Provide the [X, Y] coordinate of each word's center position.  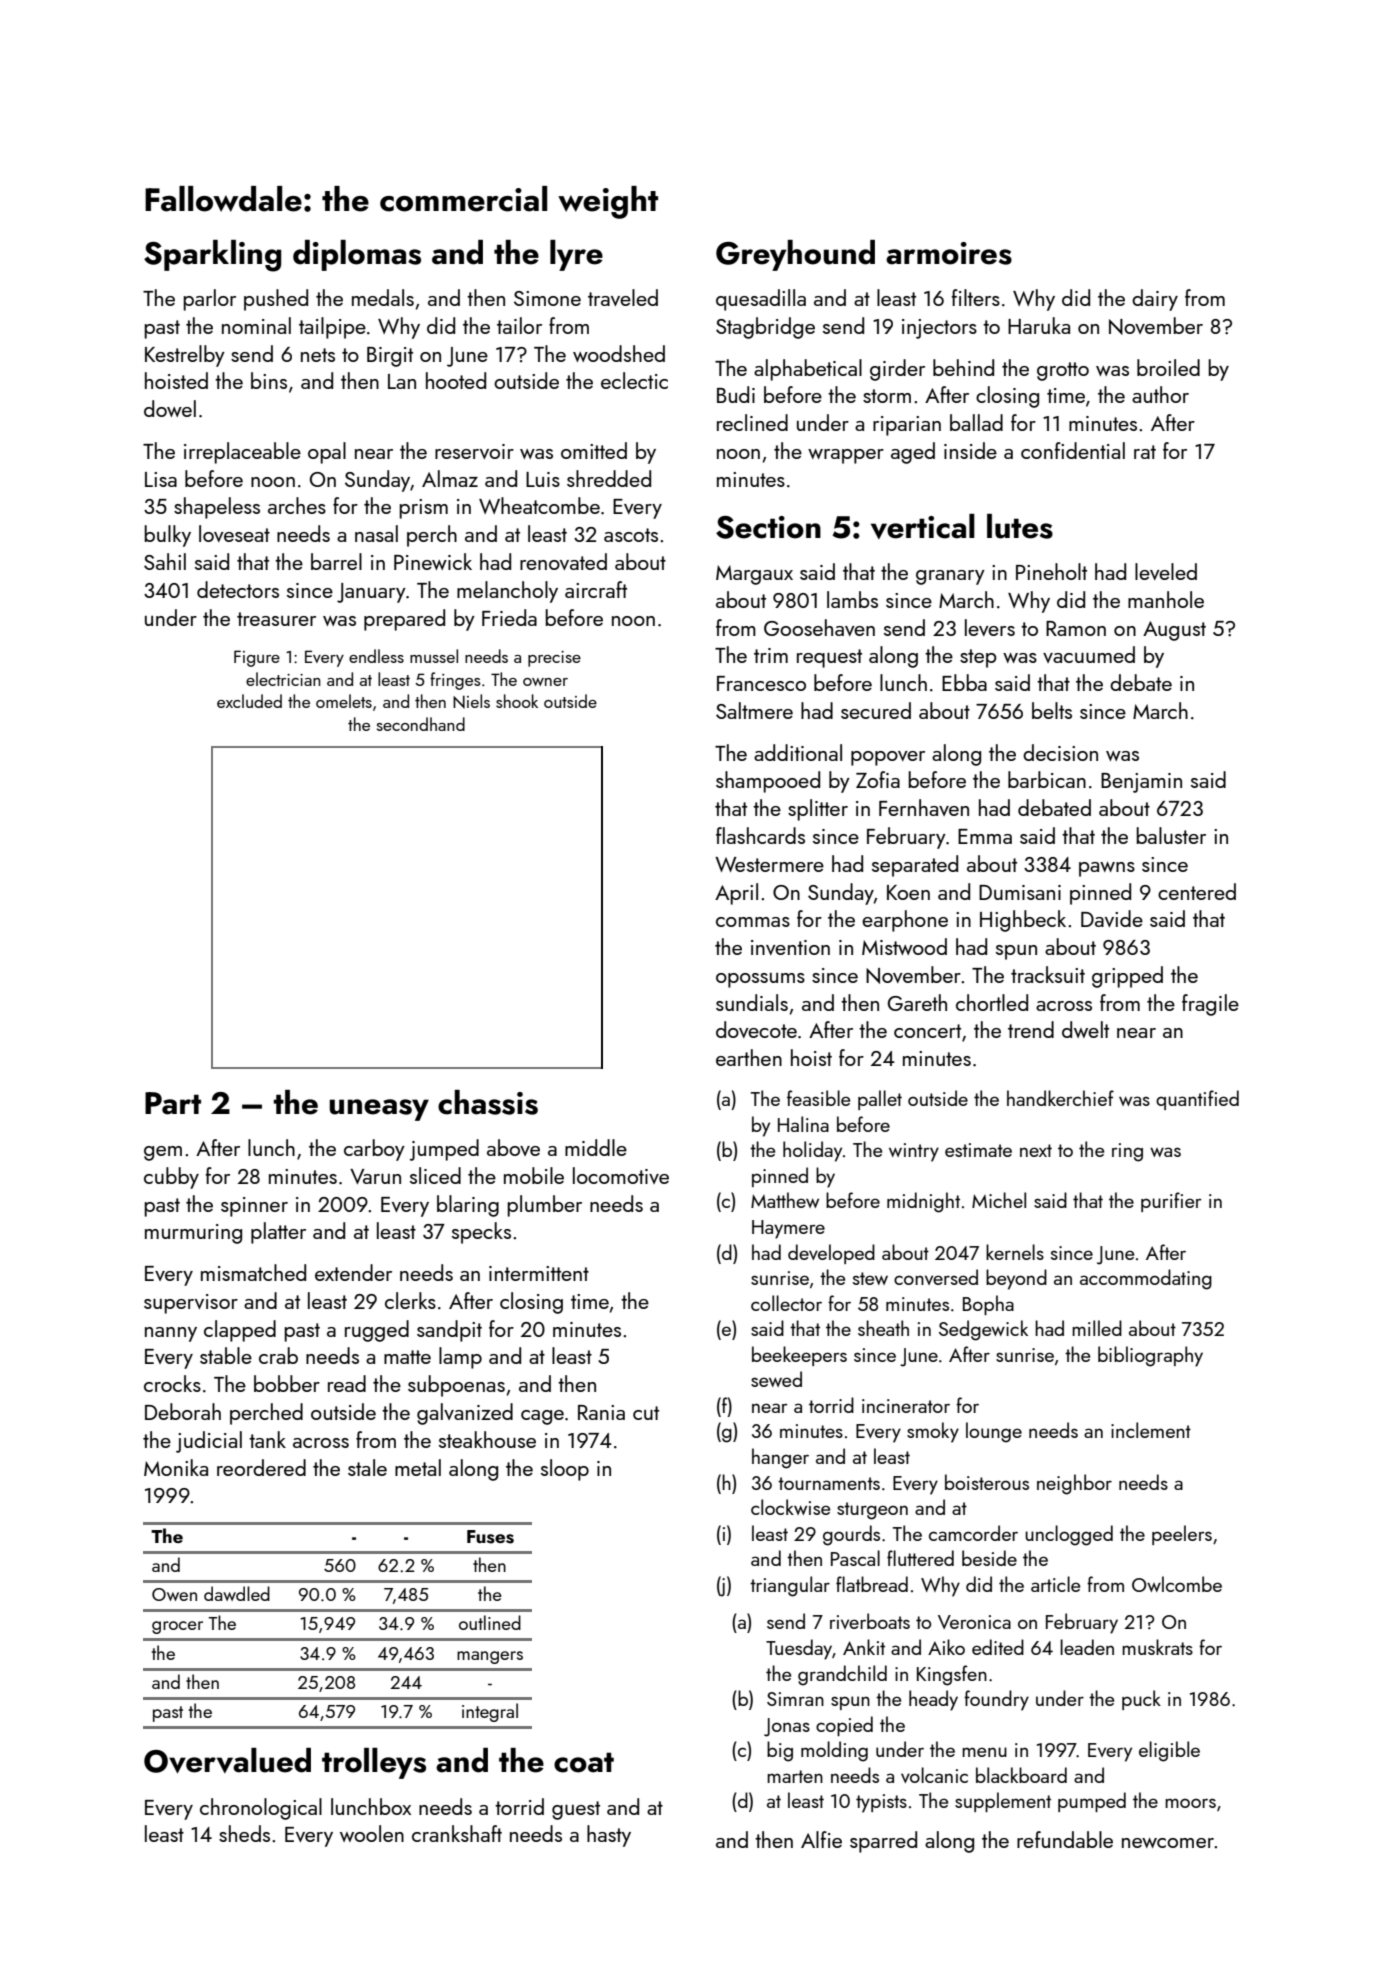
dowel [170, 408]
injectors [939, 329]
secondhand [421, 724]
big [780, 1751]
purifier [1171, 1202]
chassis [488, 1102]
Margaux [754, 575]
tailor [519, 325]
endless [376, 656]
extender [353, 1272]
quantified [1197, 1100]
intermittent [539, 1273]
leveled [1166, 571]
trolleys [374, 1763]
